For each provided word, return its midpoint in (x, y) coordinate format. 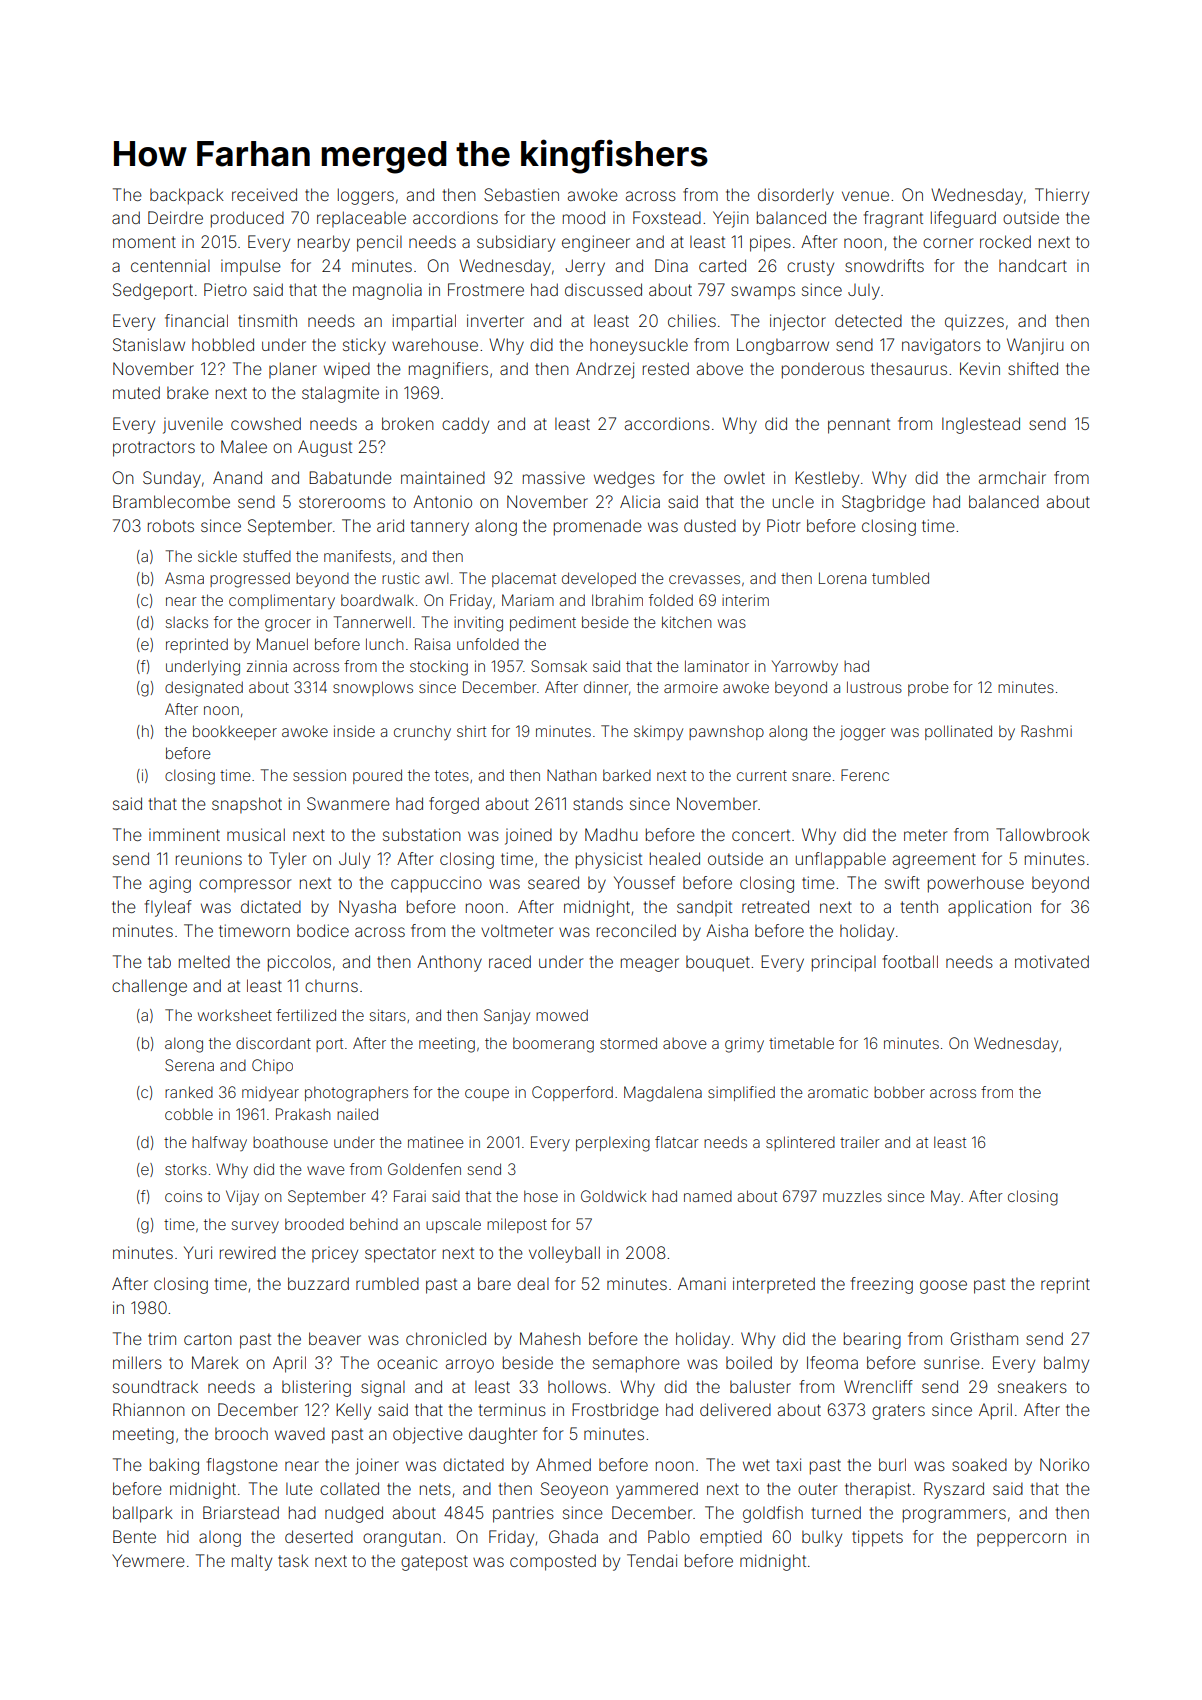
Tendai (652, 1560)
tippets (877, 1538)
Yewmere (148, 1560)
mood (584, 217)
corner (948, 243)
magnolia (387, 291)
